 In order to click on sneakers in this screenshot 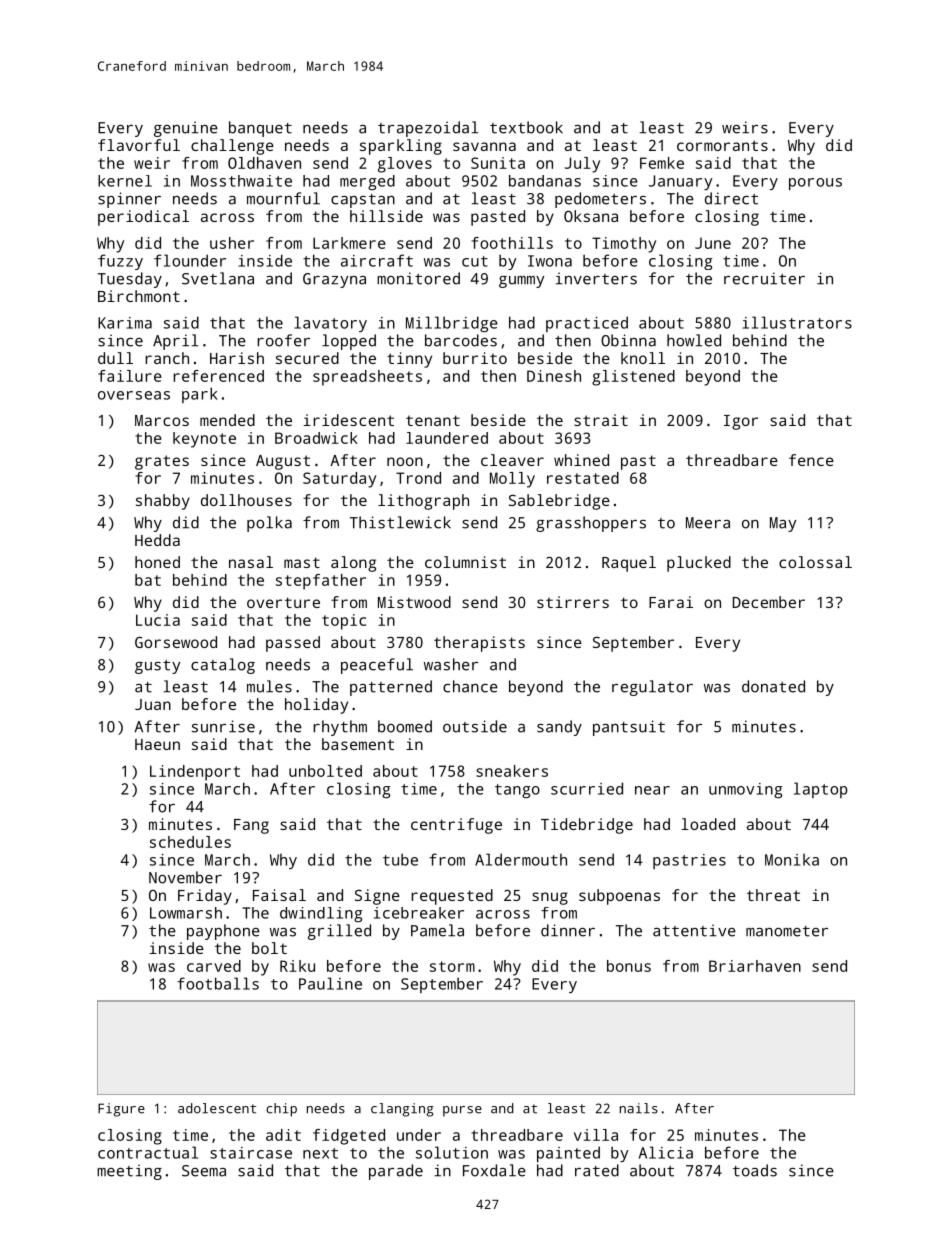, I will do `click(512, 771)`.
